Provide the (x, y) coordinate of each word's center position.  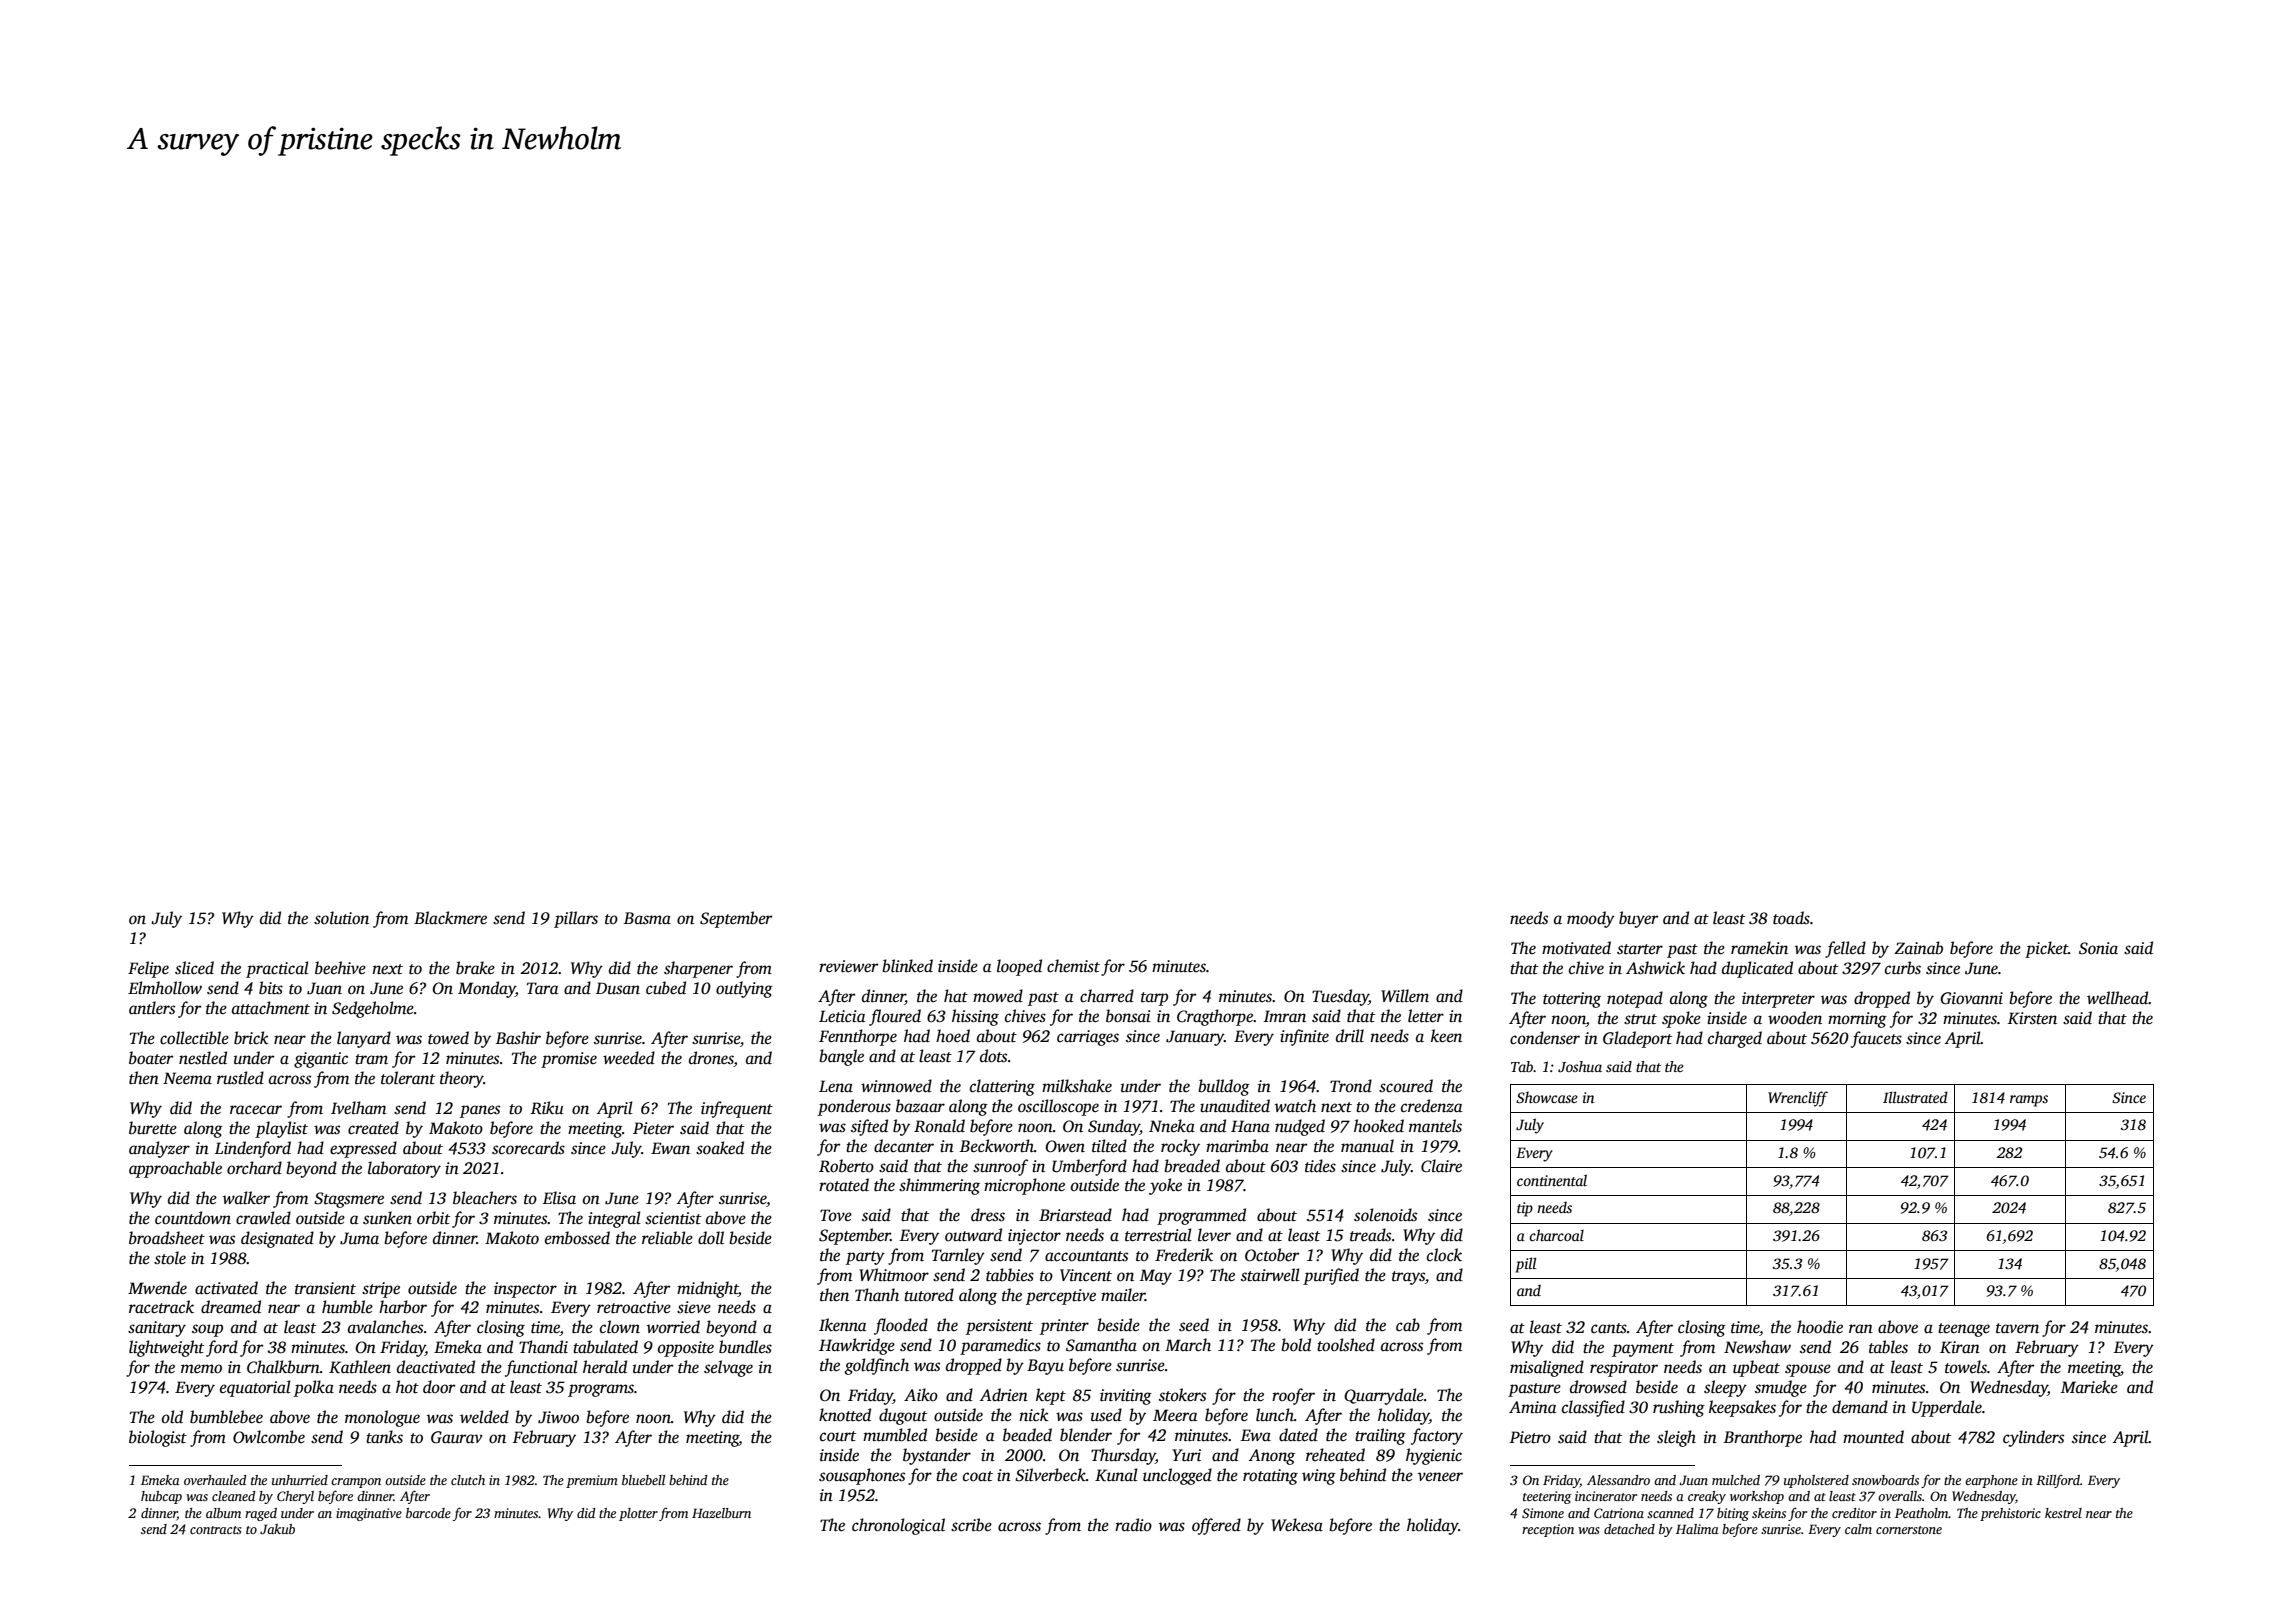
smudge (1781, 1388)
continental (1552, 1180)
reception (1548, 1530)
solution (341, 918)
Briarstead (1075, 1215)
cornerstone (1909, 1530)
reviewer (848, 966)
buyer (1638, 919)
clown (620, 1327)
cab (1408, 1325)
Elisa (559, 1198)
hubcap (161, 1497)
